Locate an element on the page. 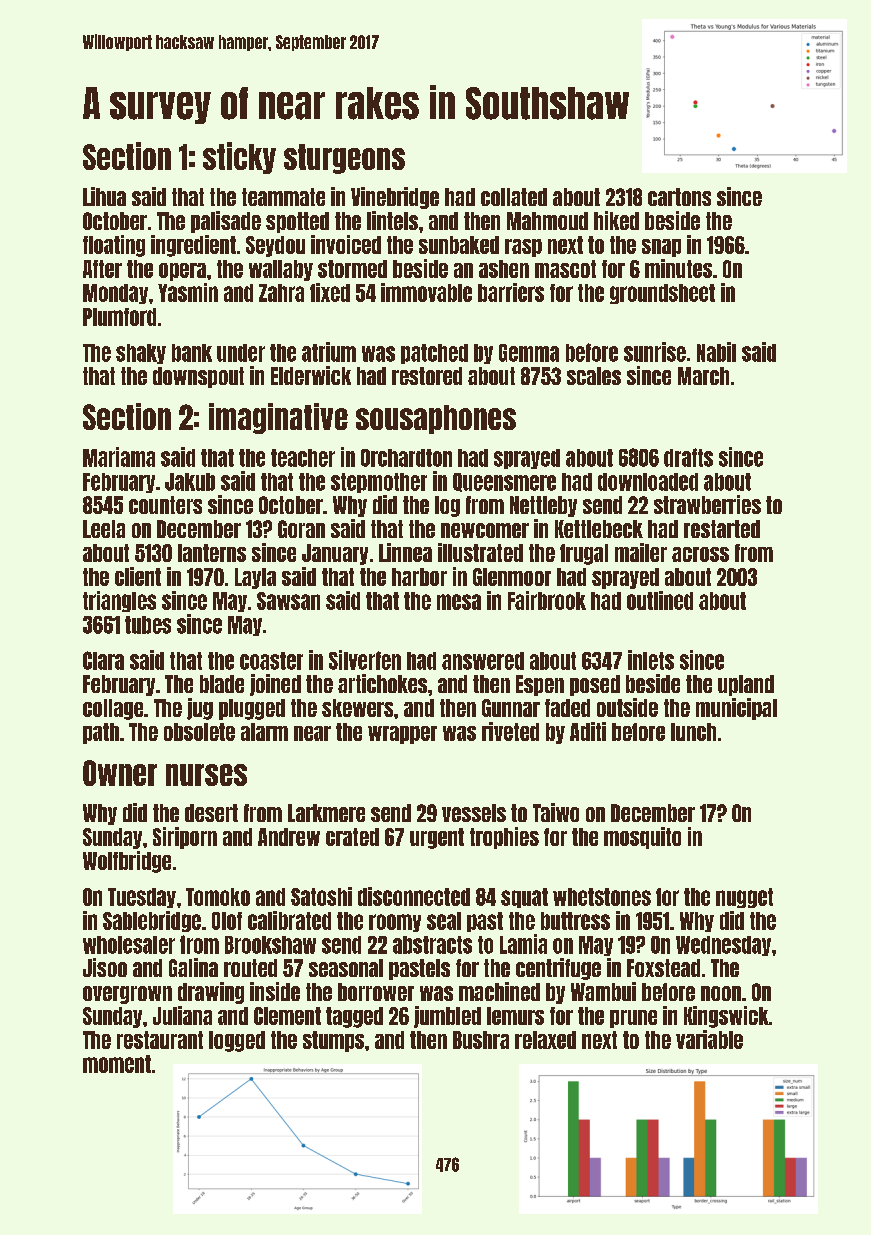 This page has height=1235, width=871. restarted is located at coordinates (722, 529).
